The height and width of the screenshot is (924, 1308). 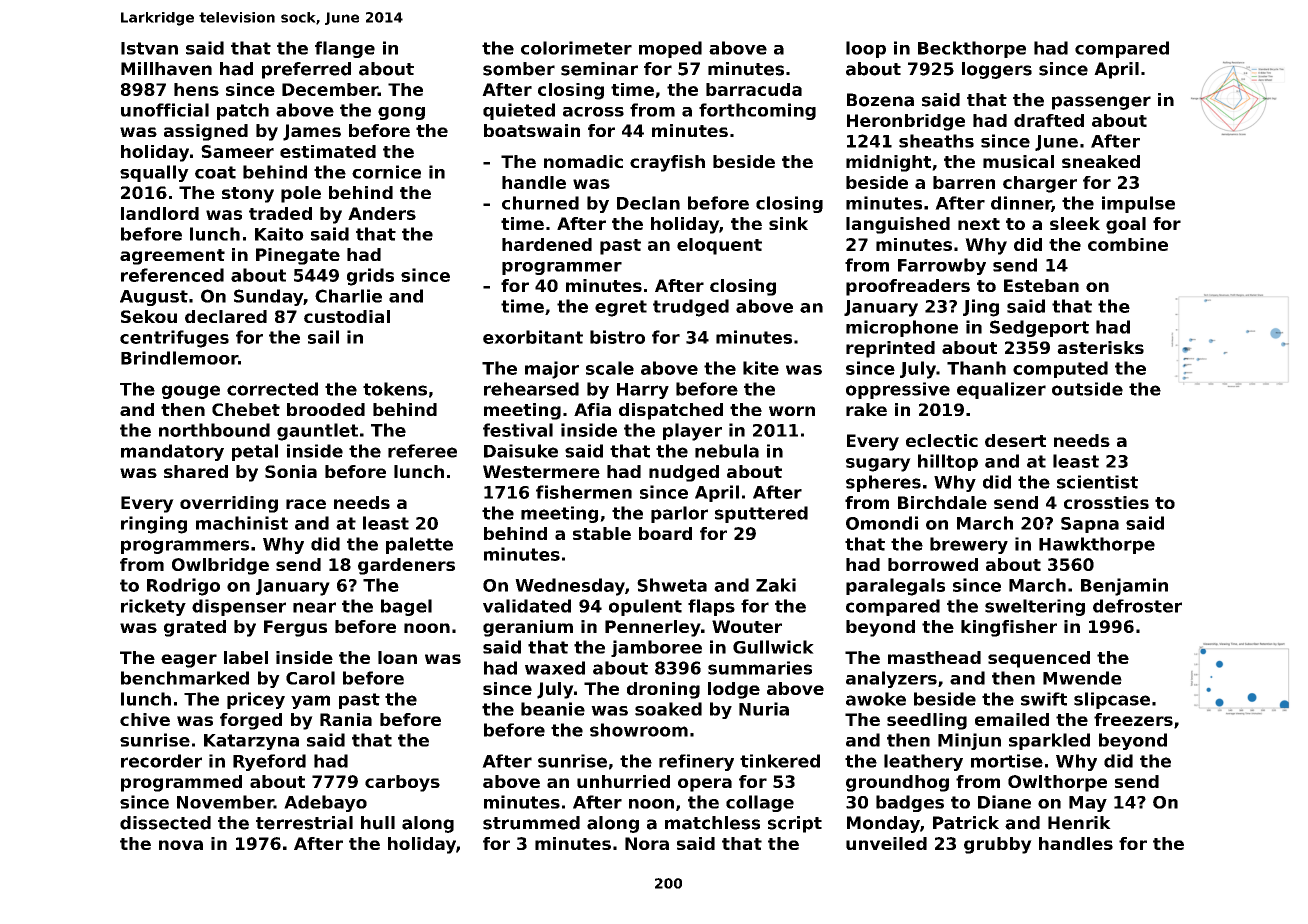 What do you see at coordinates (927, 721) in the screenshot?
I see `seedling` at bounding box center [927, 721].
